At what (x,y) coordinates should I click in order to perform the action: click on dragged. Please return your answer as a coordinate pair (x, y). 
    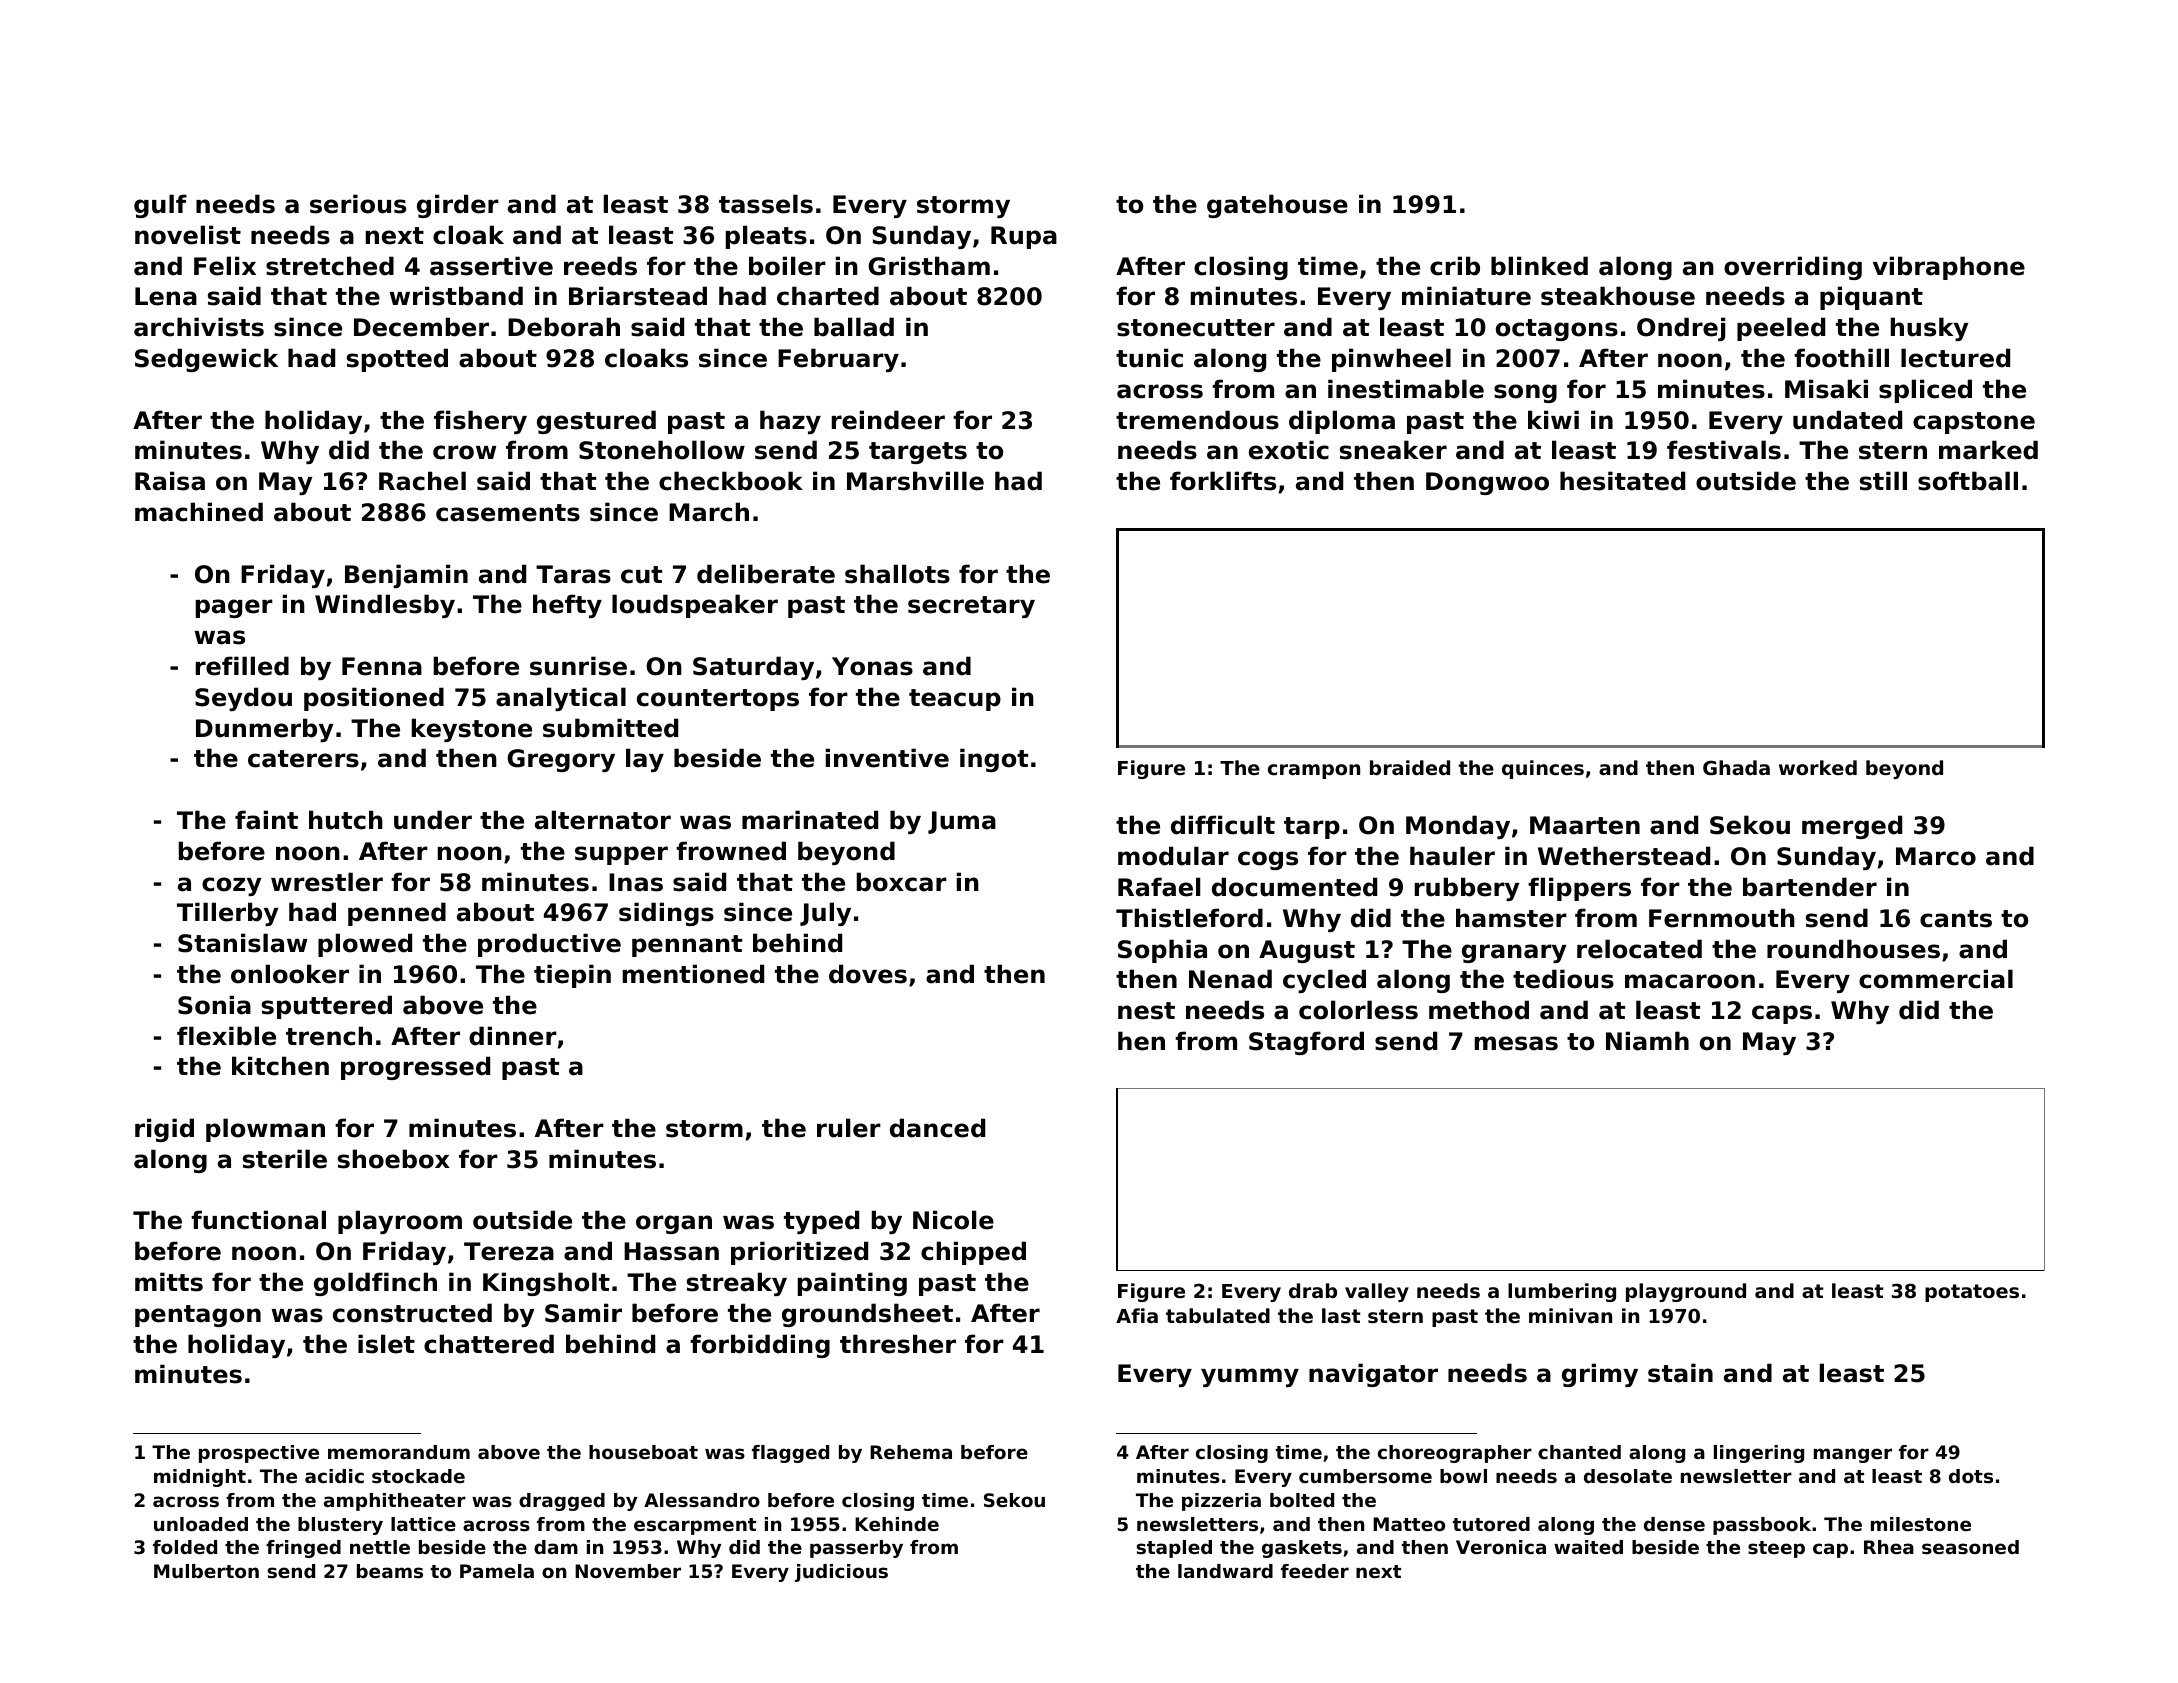
    Looking at the image, I should click on (562, 1502).
